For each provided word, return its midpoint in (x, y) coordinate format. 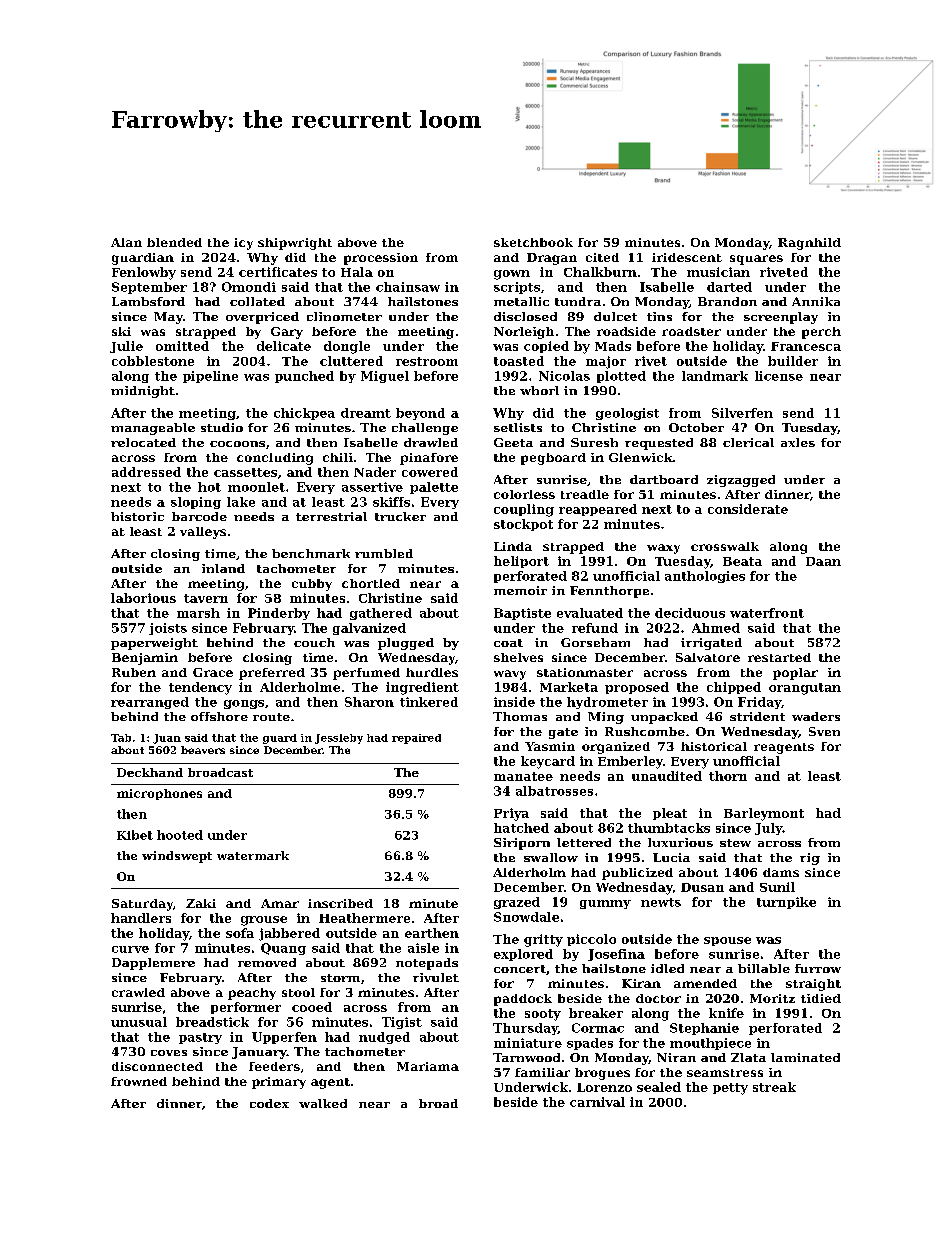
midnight (143, 392)
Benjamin (145, 659)
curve (130, 949)
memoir (520, 590)
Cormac (598, 1028)
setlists (518, 427)
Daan (823, 561)
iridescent (687, 257)
